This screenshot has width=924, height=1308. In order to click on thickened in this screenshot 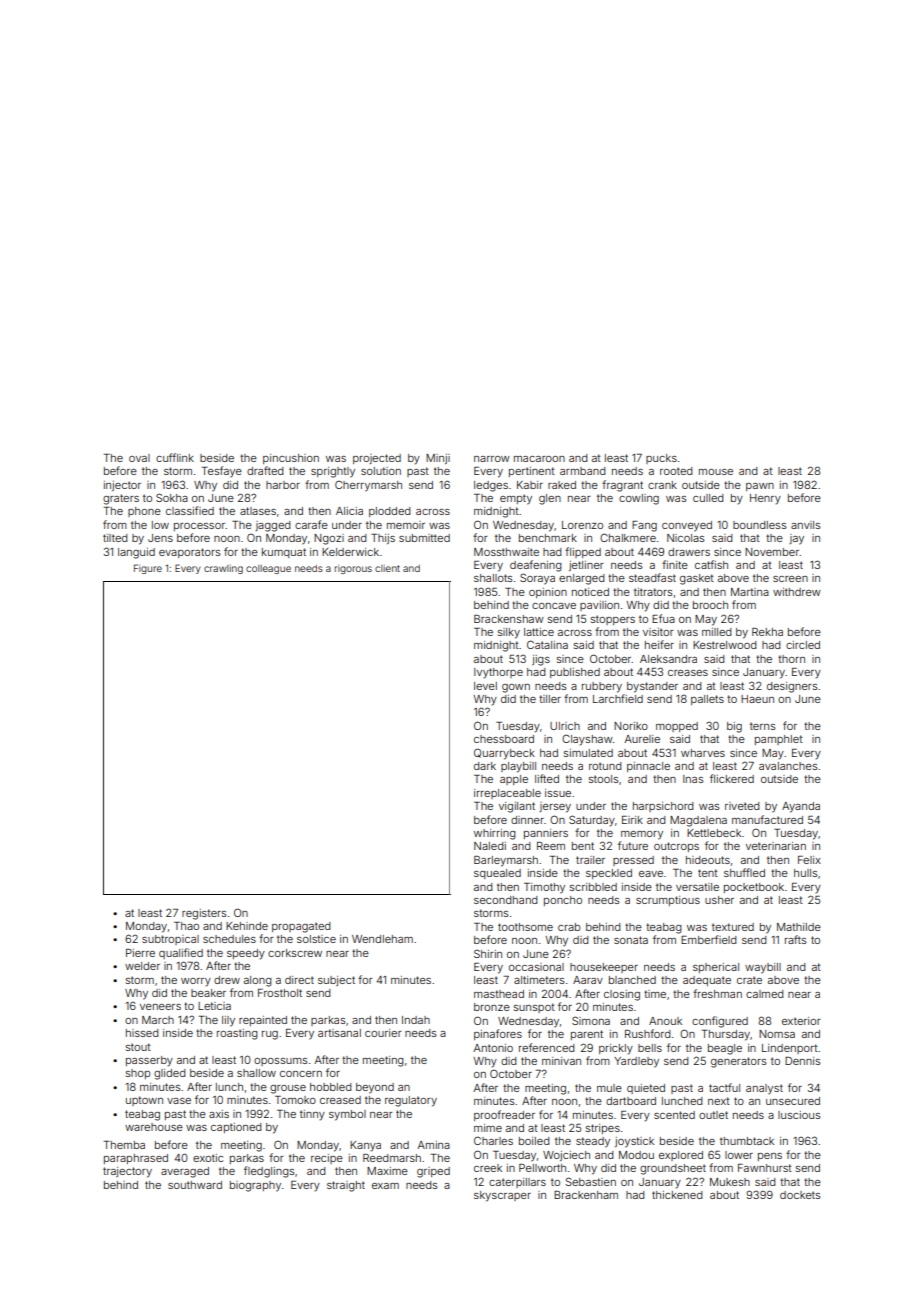, I will do `click(677, 1195)`.
